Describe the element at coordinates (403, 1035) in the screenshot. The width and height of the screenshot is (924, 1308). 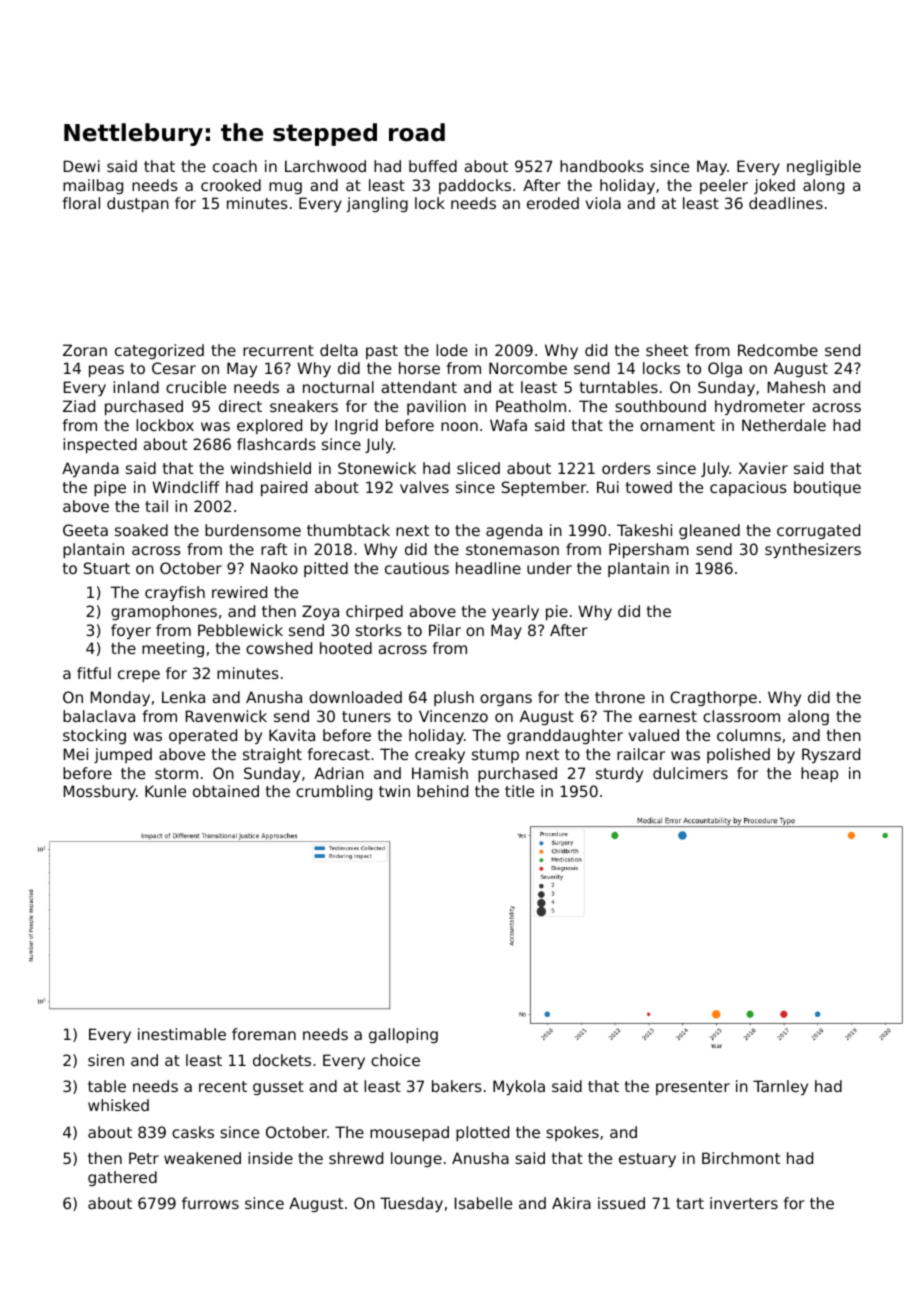
I see `galloping` at that location.
